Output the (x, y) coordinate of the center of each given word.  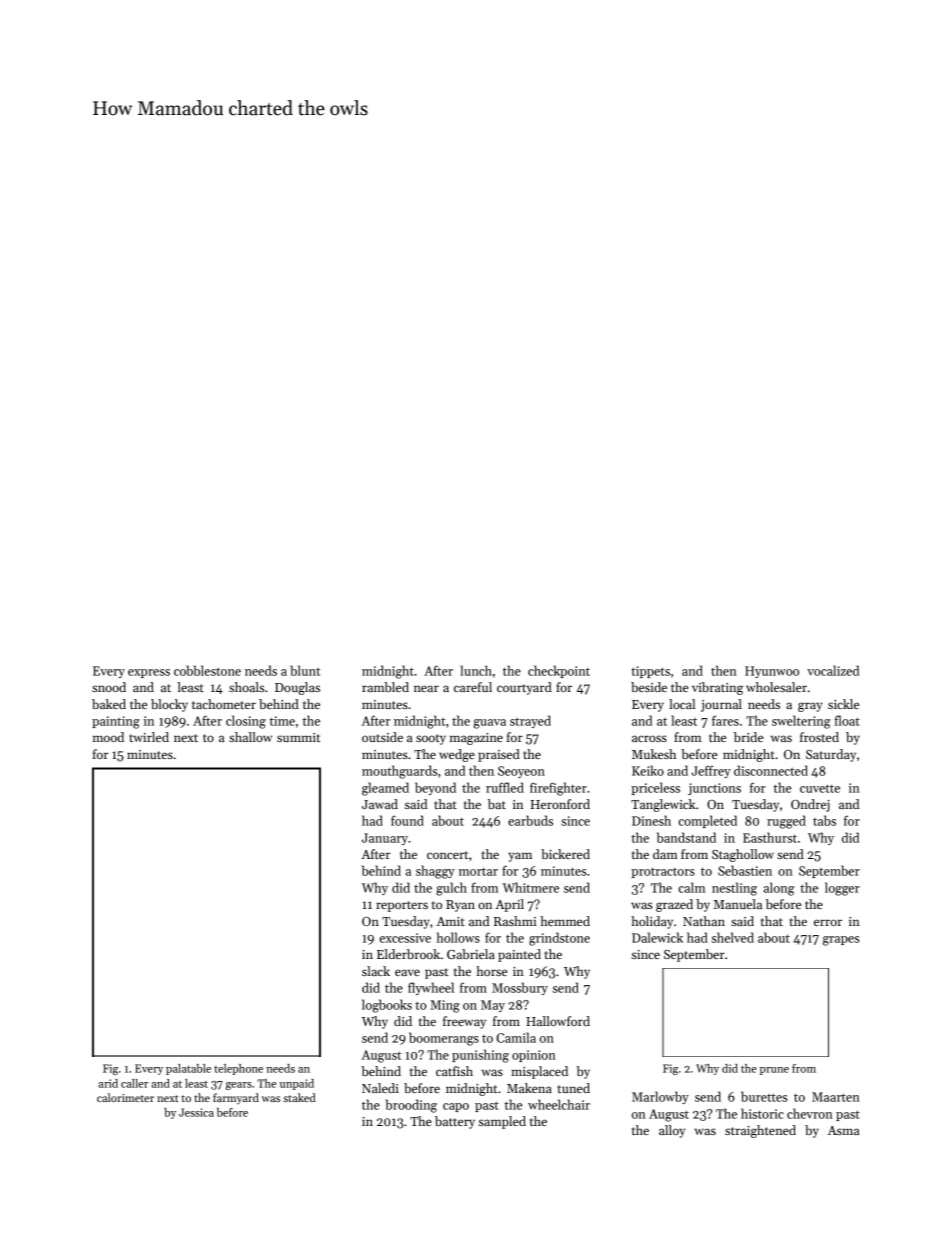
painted (519, 955)
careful (473, 687)
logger (842, 889)
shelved (733, 937)
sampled (502, 1122)
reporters (402, 906)
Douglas (297, 688)
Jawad (380, 804)
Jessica (196, 1112)
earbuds (530, 820)
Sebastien (745, 870)
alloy (672, 1131)
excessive (405, 938)
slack (376, 971)
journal (721, 705)
